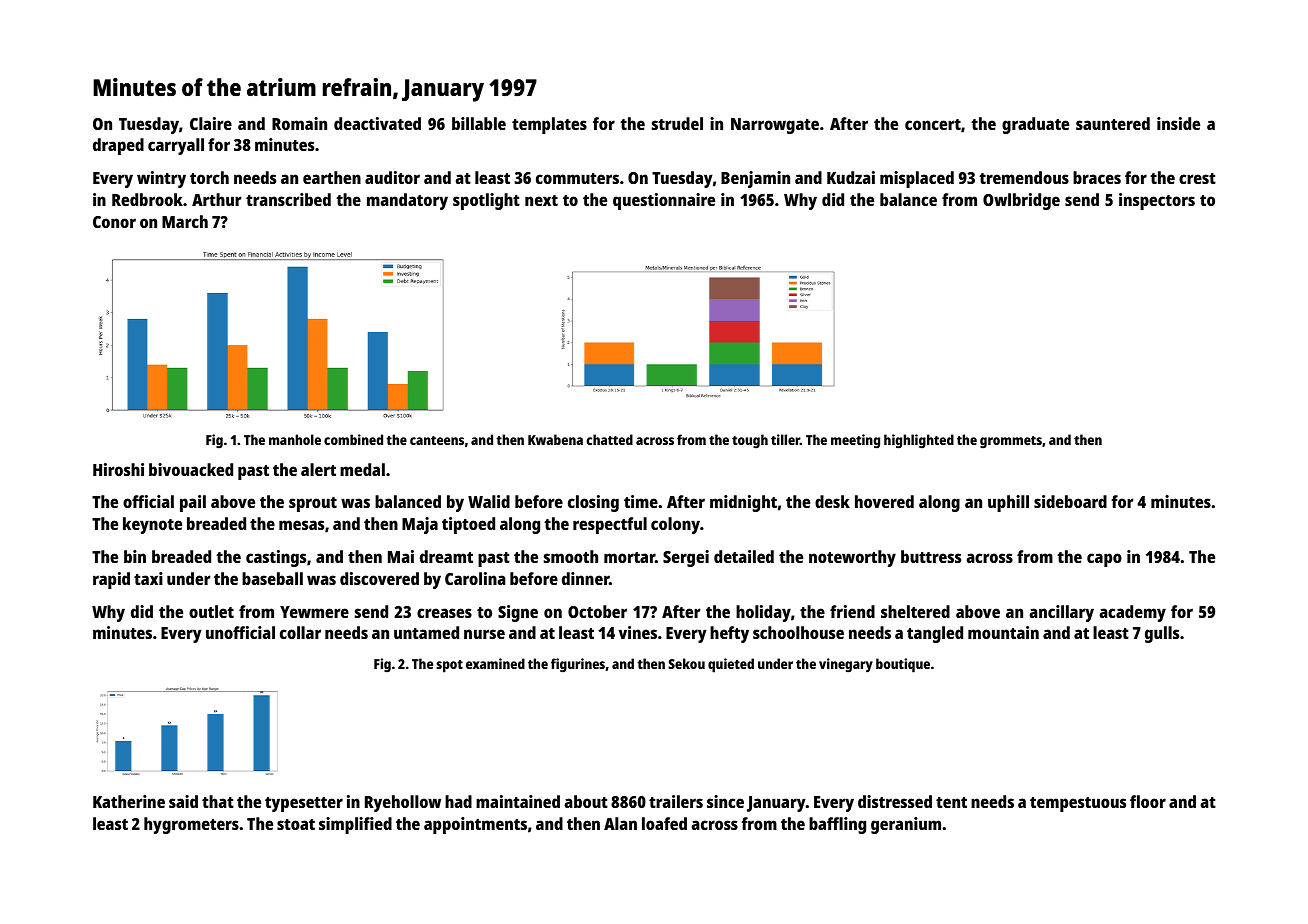 This image has width=1308, height=924. Describe the element at coordinates (1178, 123) in the image. I see `inside` at that location.
